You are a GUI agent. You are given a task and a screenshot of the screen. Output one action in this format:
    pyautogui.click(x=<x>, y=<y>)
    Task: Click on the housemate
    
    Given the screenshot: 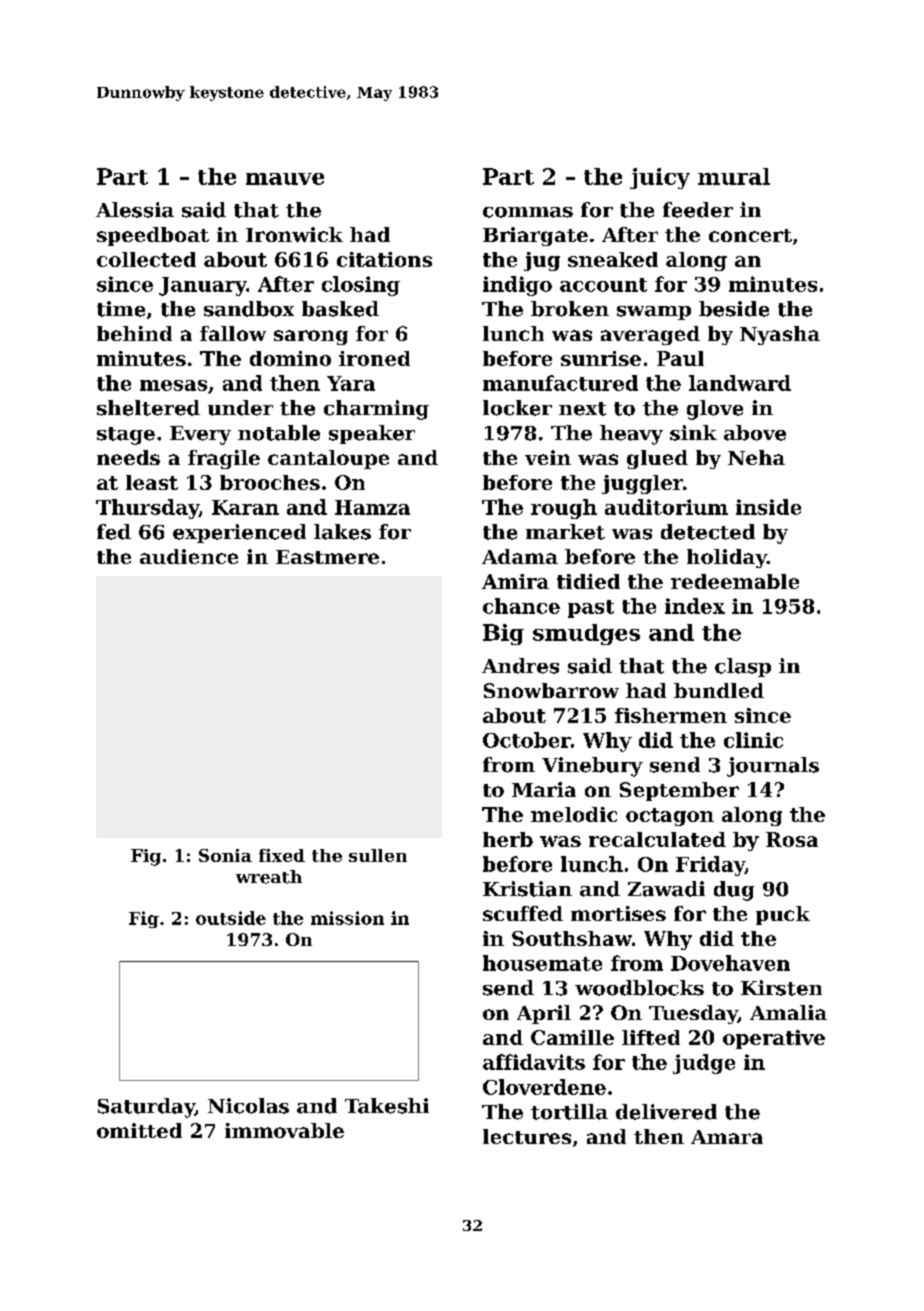 What is the action you would take?
    pyautogui.click(x=542, y=963)
